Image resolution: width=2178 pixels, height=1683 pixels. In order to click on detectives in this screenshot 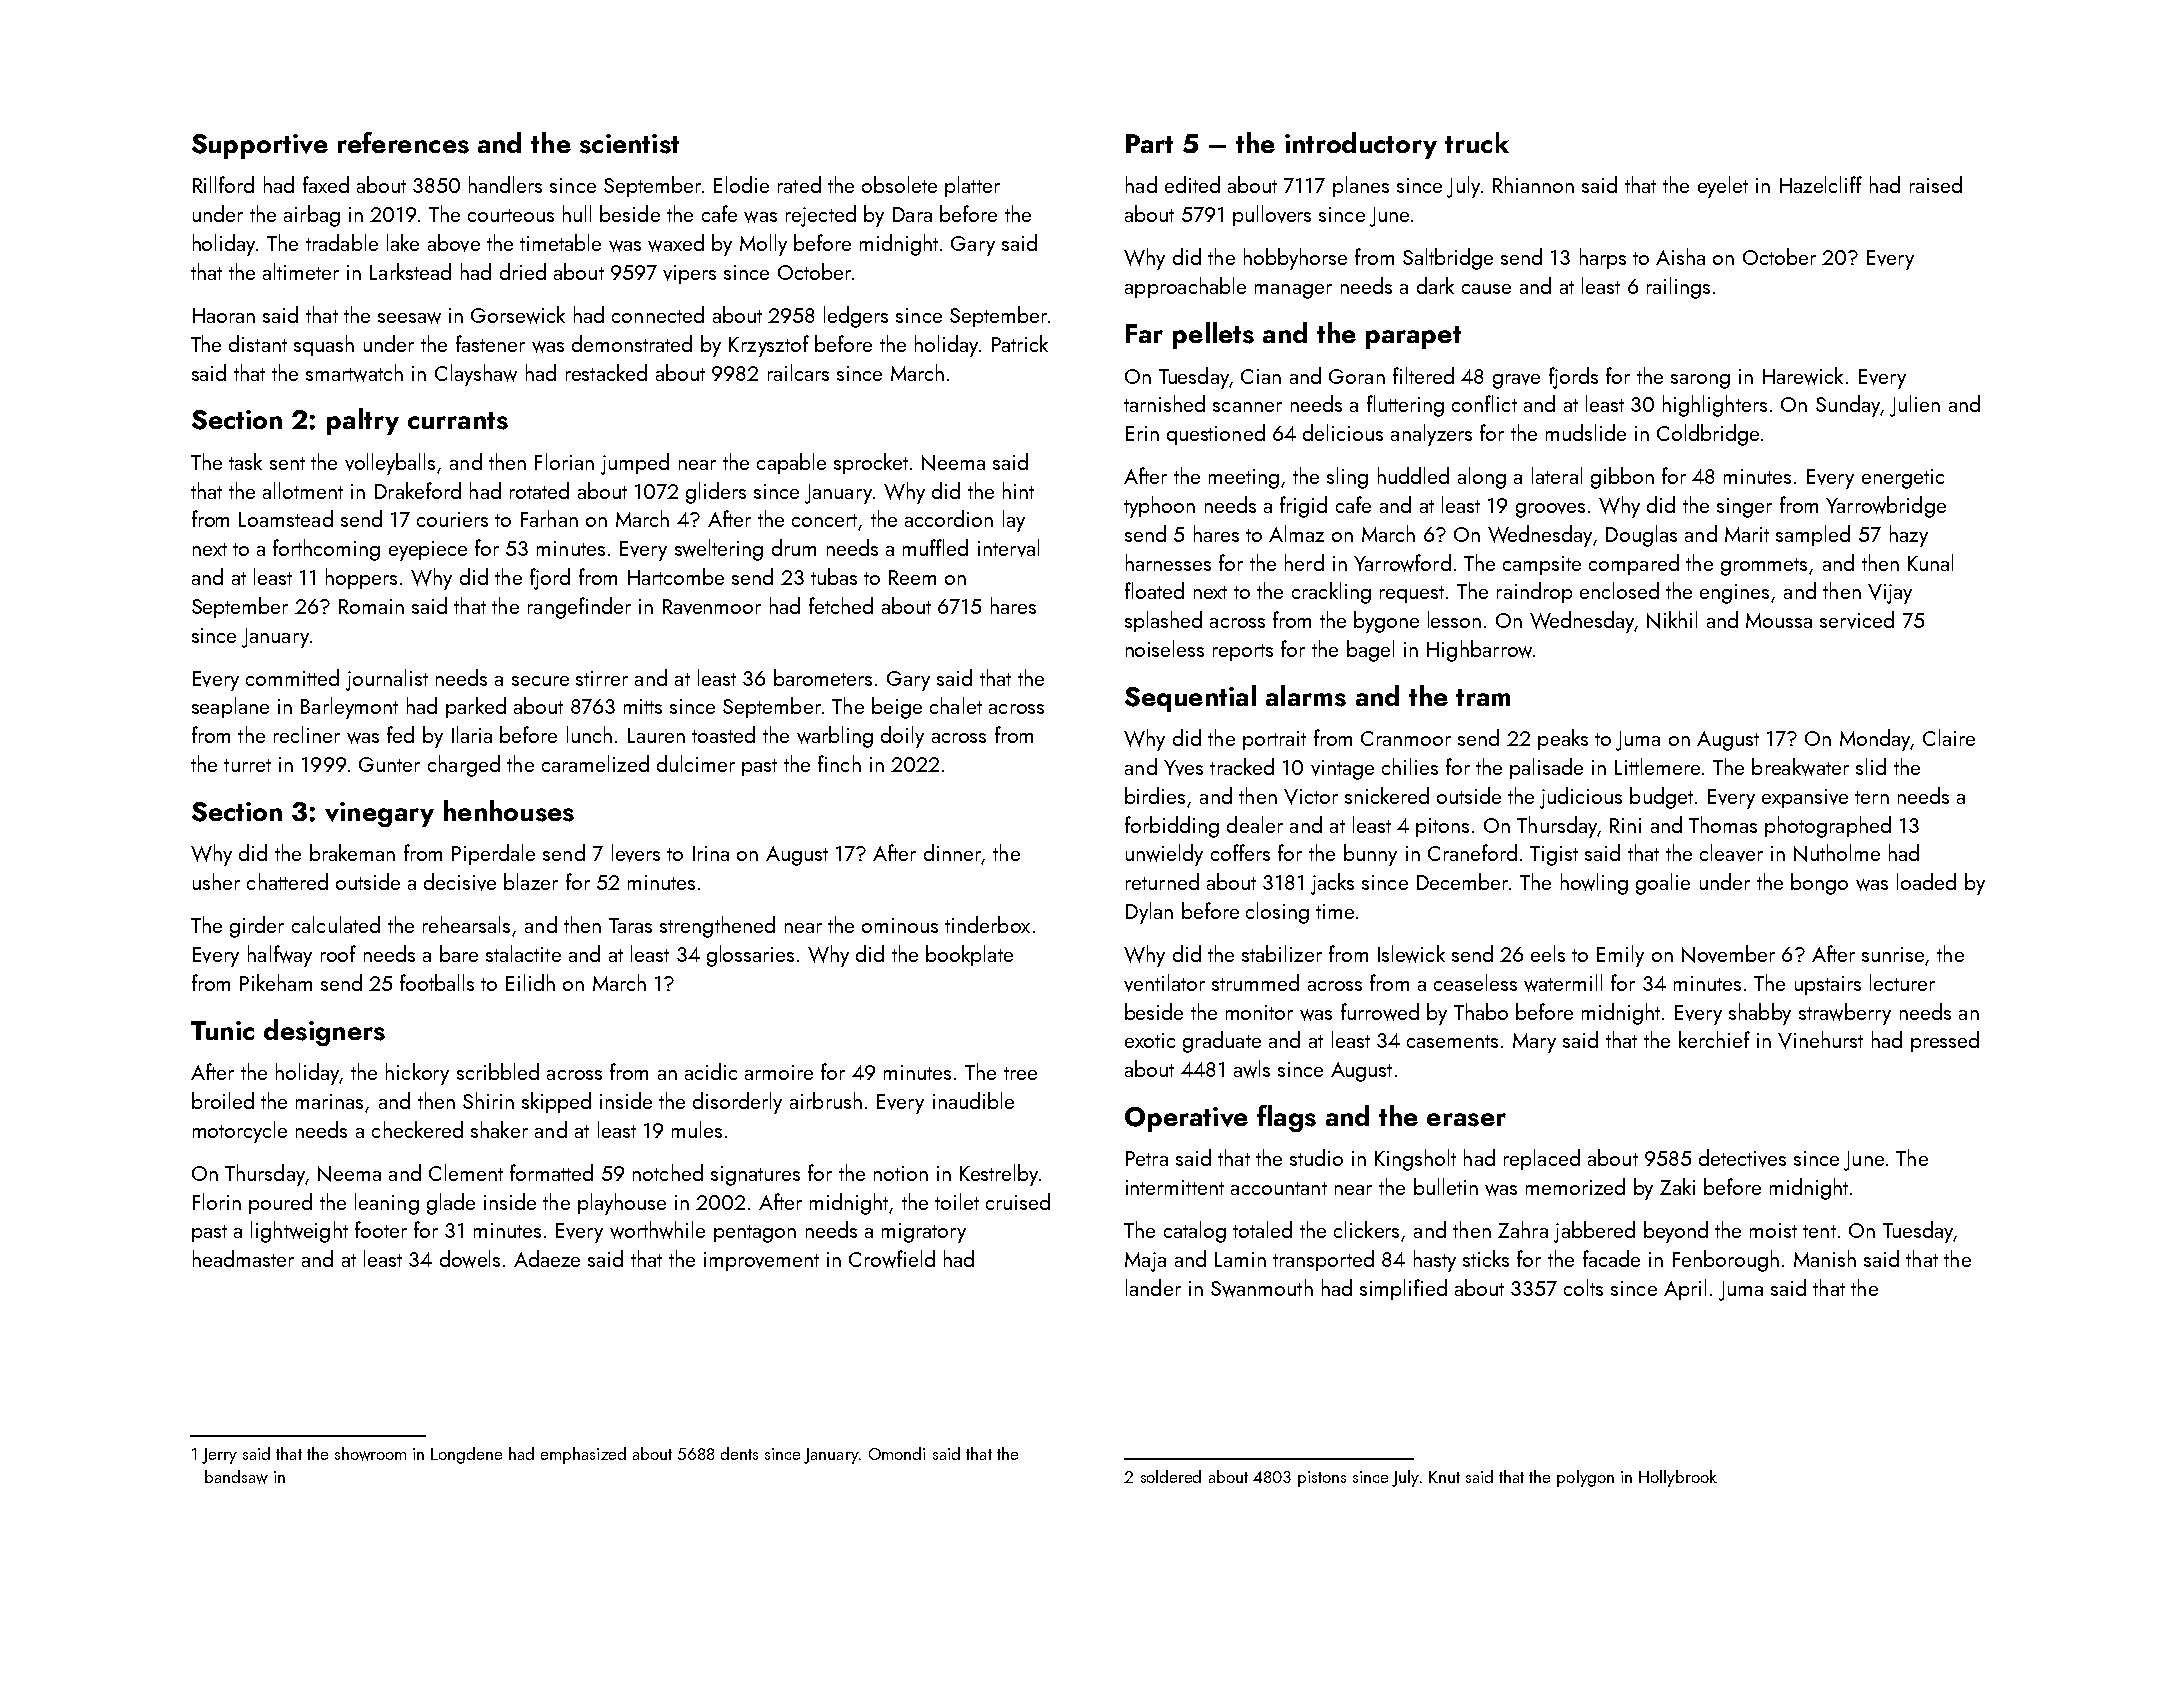, I will do `click(1742, 1158)`.
